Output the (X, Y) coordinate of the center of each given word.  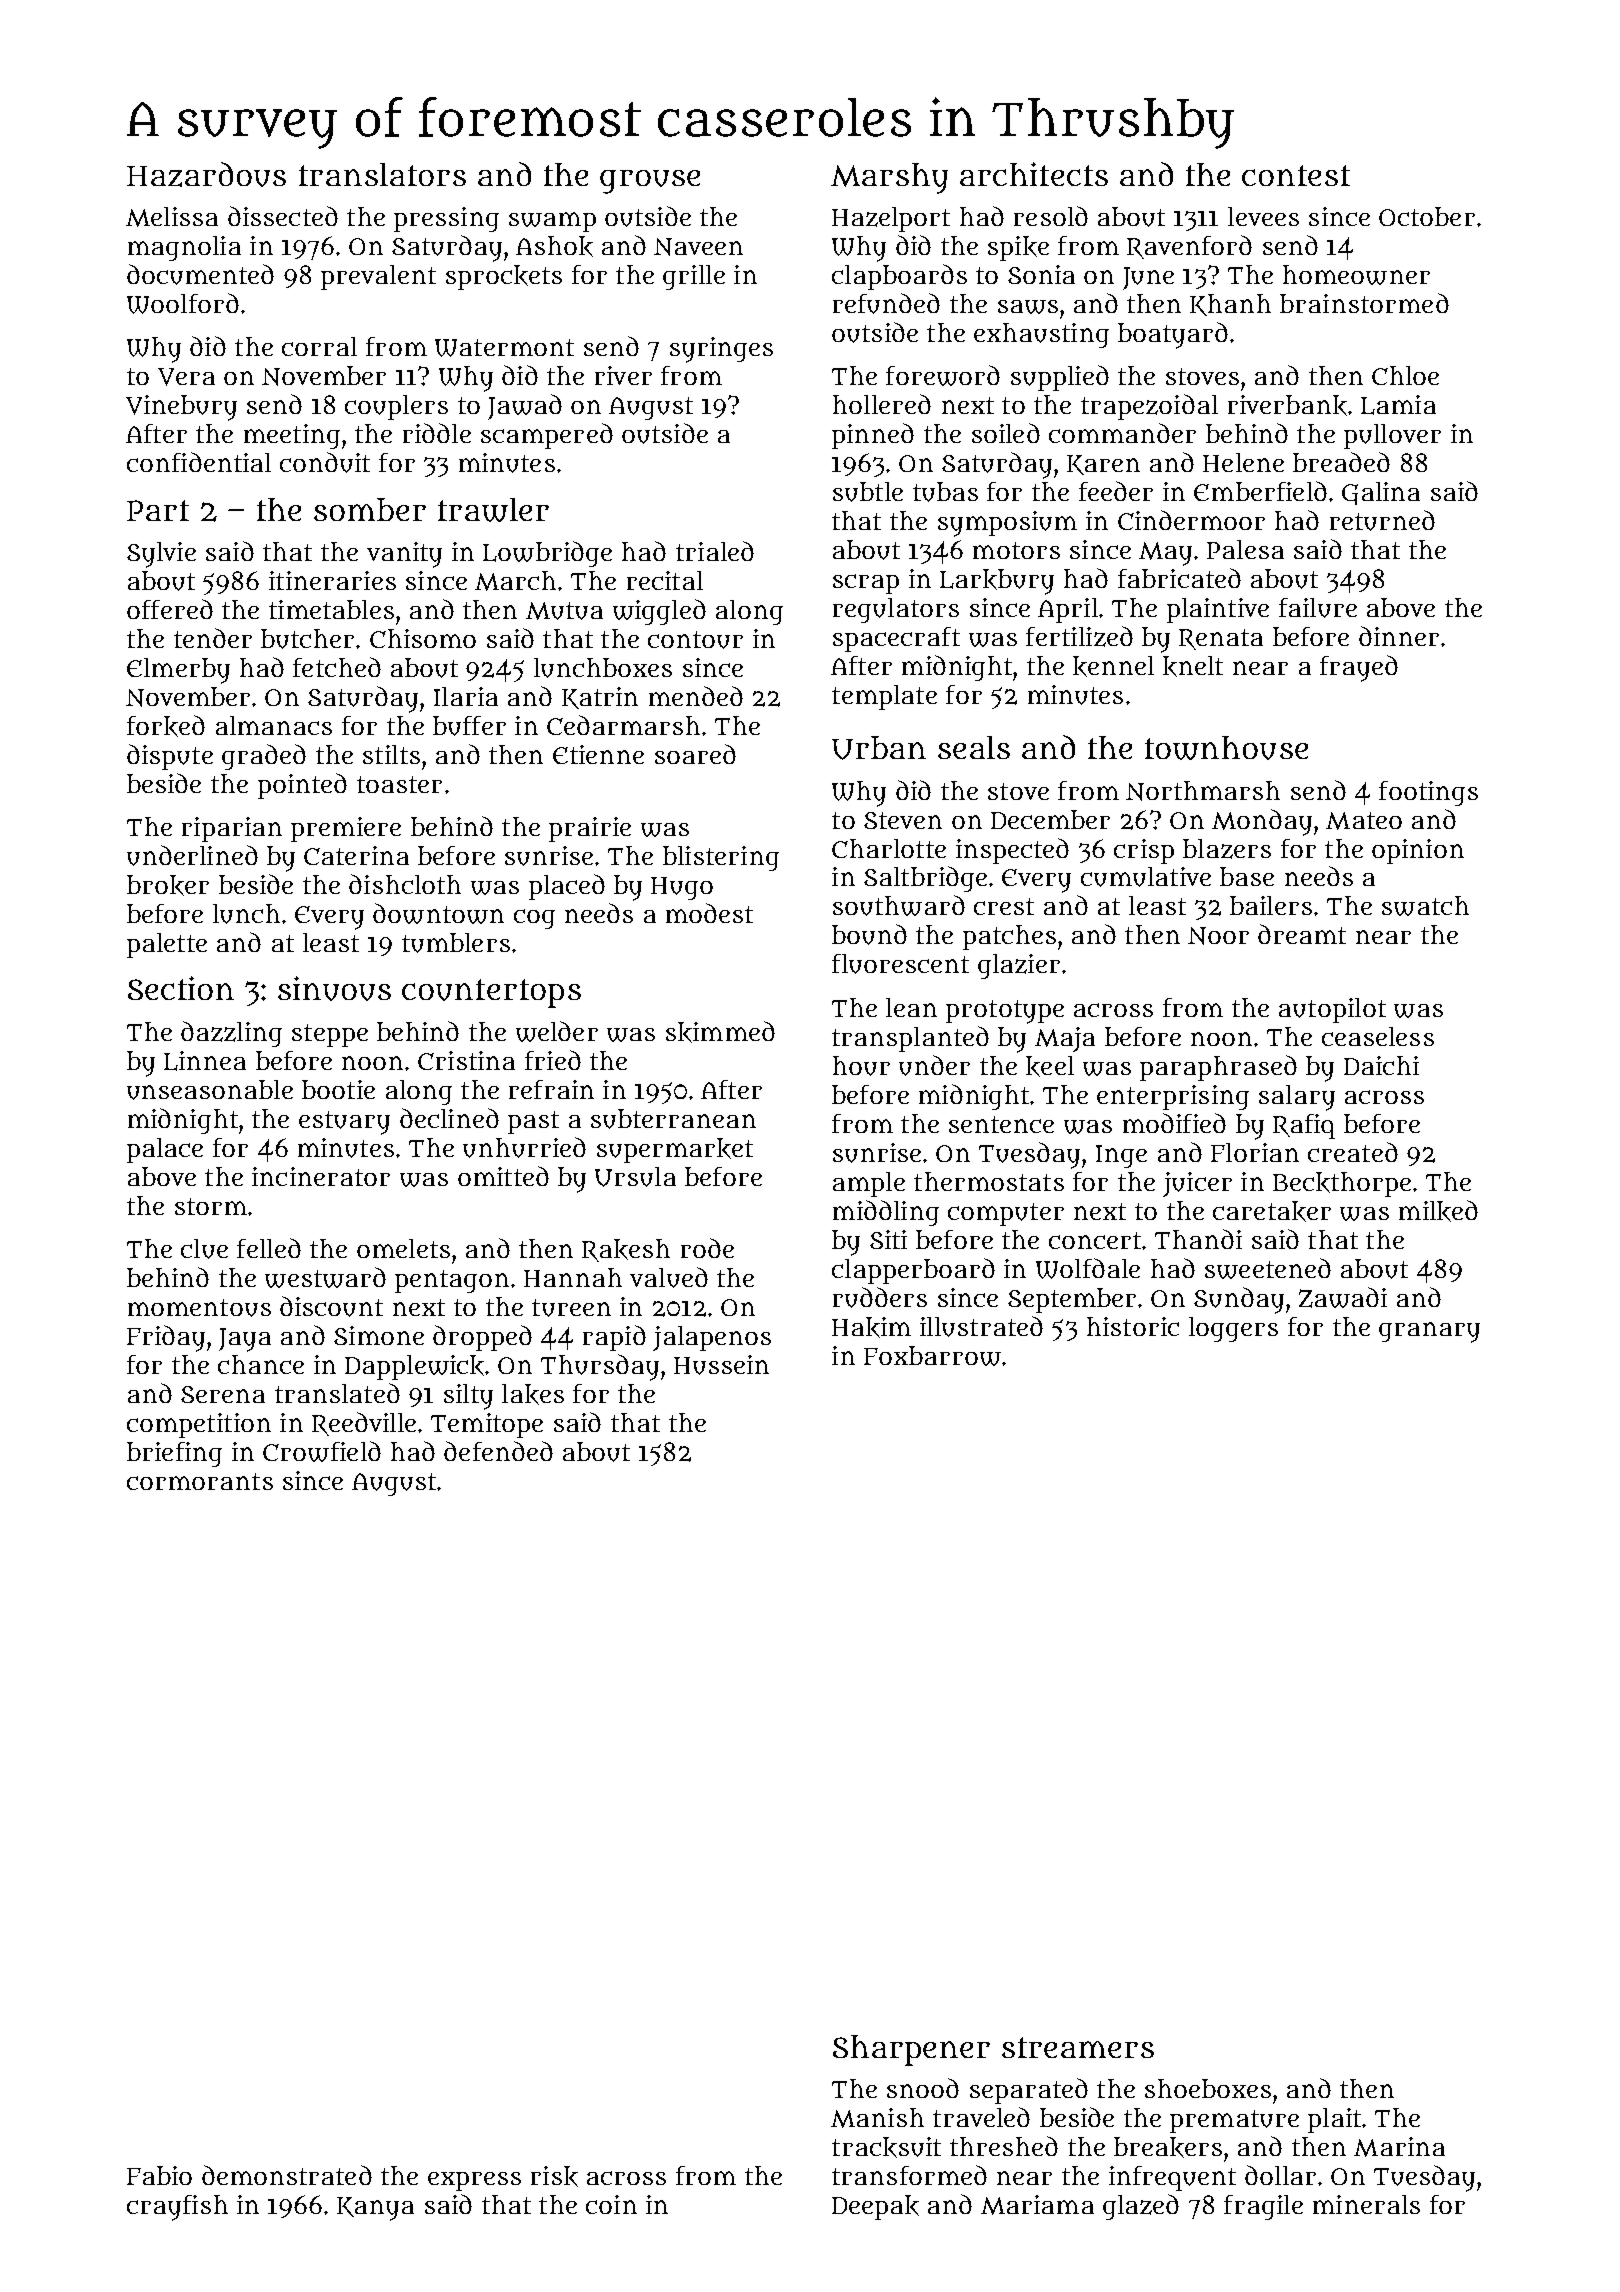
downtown (438, 913)
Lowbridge (547, 554)
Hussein (721, 1365)
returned (1382, 520)
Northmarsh (1203, 791)
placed (567, 887)
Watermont (504, 348)
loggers (1233, 1329)
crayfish (177, 2208)
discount (331, 1306)
